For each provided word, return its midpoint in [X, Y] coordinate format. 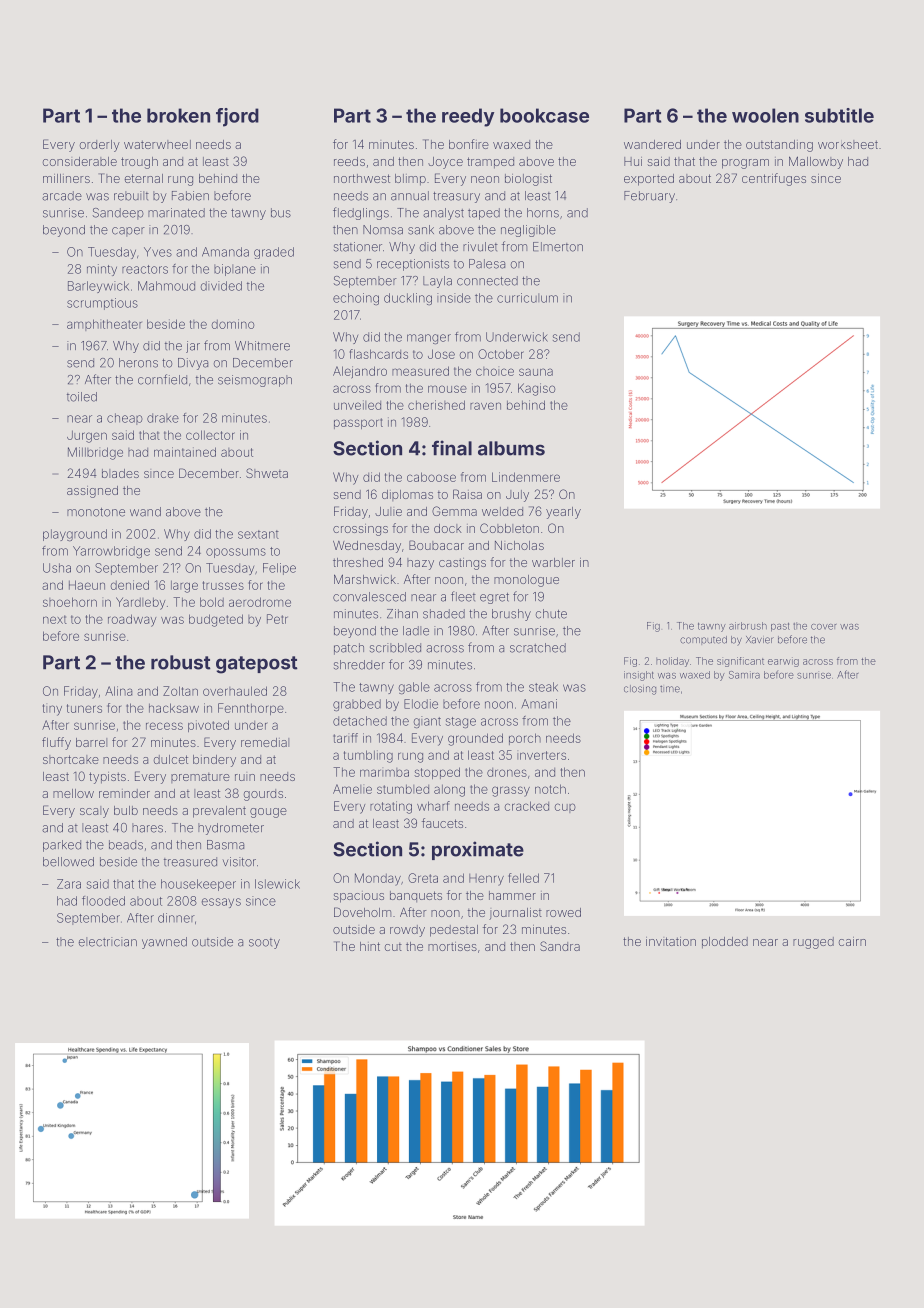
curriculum [527, 298]
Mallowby [816, 162]
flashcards [379, 354]
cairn [852, 941]
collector [210, 435]
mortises [452, 946]
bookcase [544, 115]
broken [178, 115]
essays [221, 903]
